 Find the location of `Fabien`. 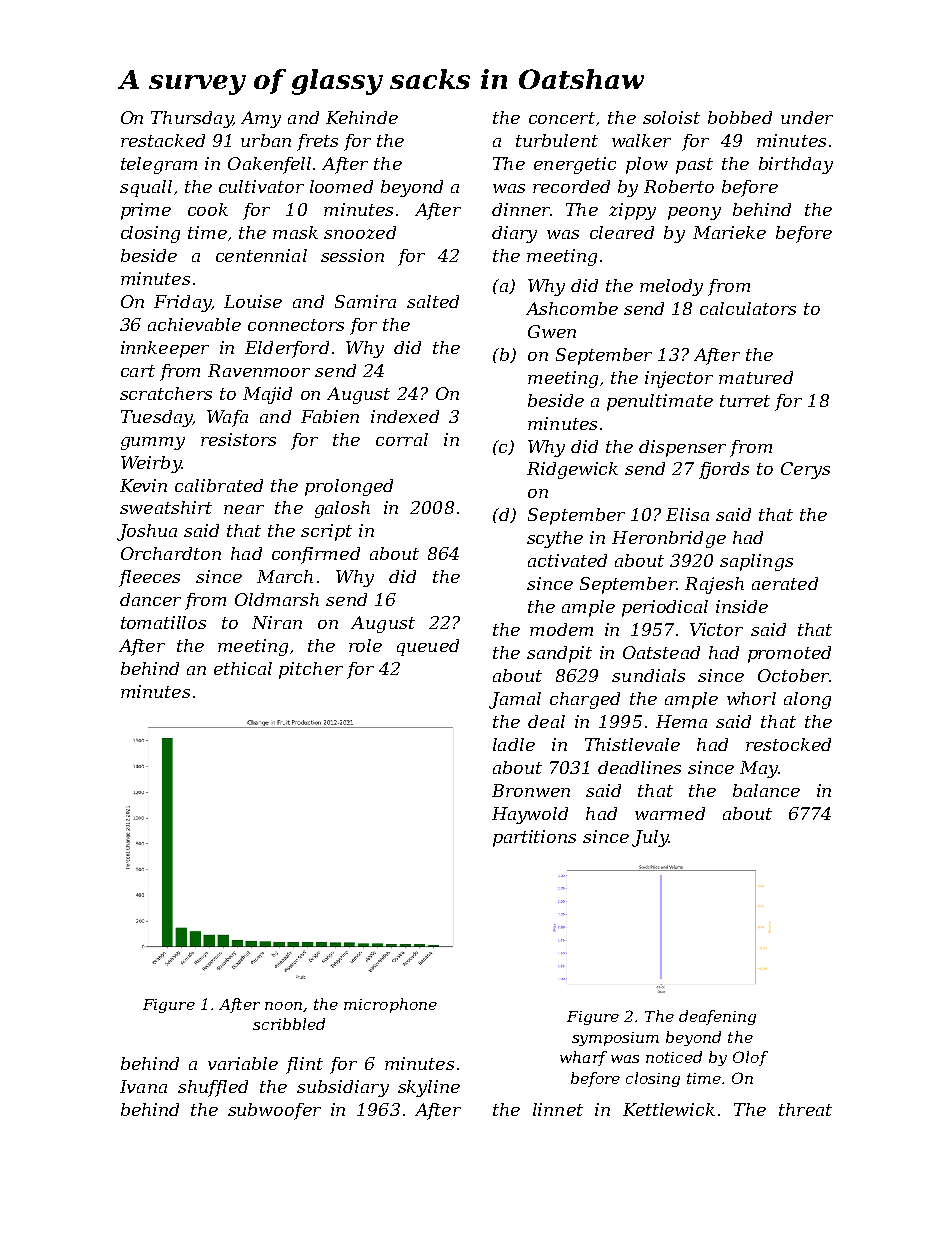

Fabien is located at coordinates (330, 416).
